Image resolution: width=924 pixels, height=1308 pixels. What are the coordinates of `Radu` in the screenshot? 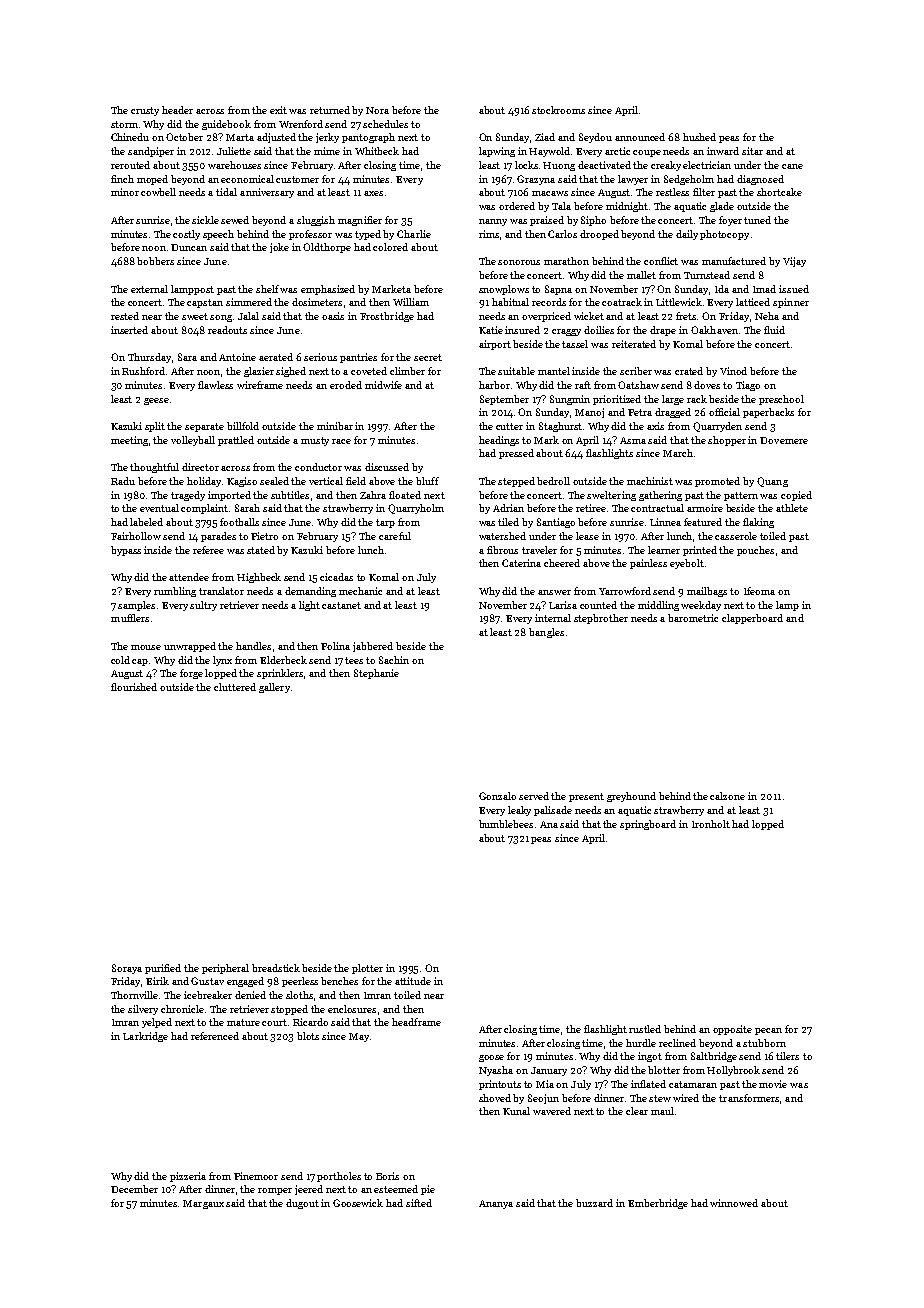 It's located at (123, 481).
